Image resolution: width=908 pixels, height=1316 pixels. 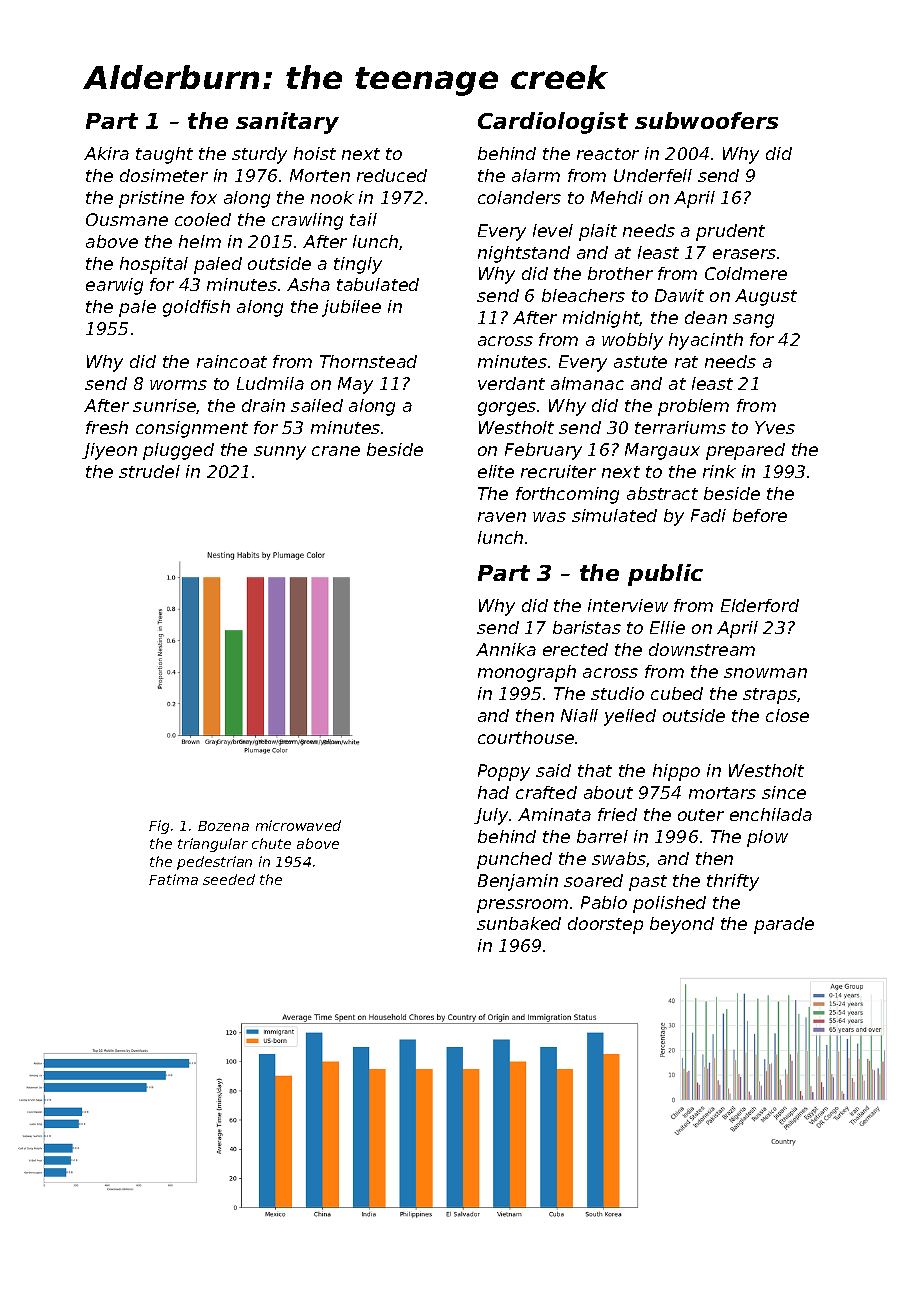 I want to click on tail, so click(x=363, y=219).
